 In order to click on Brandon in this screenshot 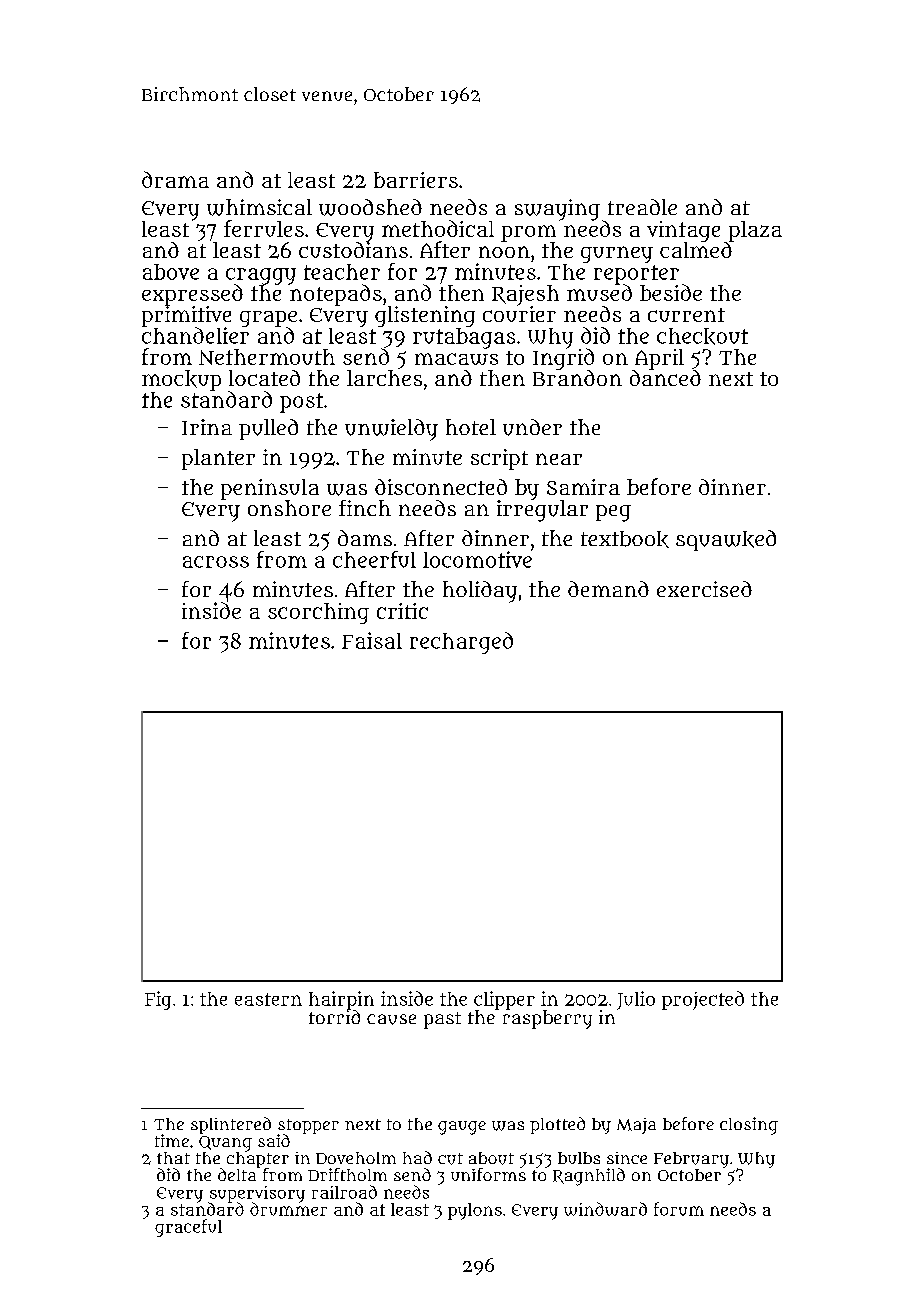, I will do `click(577, 378)`.
